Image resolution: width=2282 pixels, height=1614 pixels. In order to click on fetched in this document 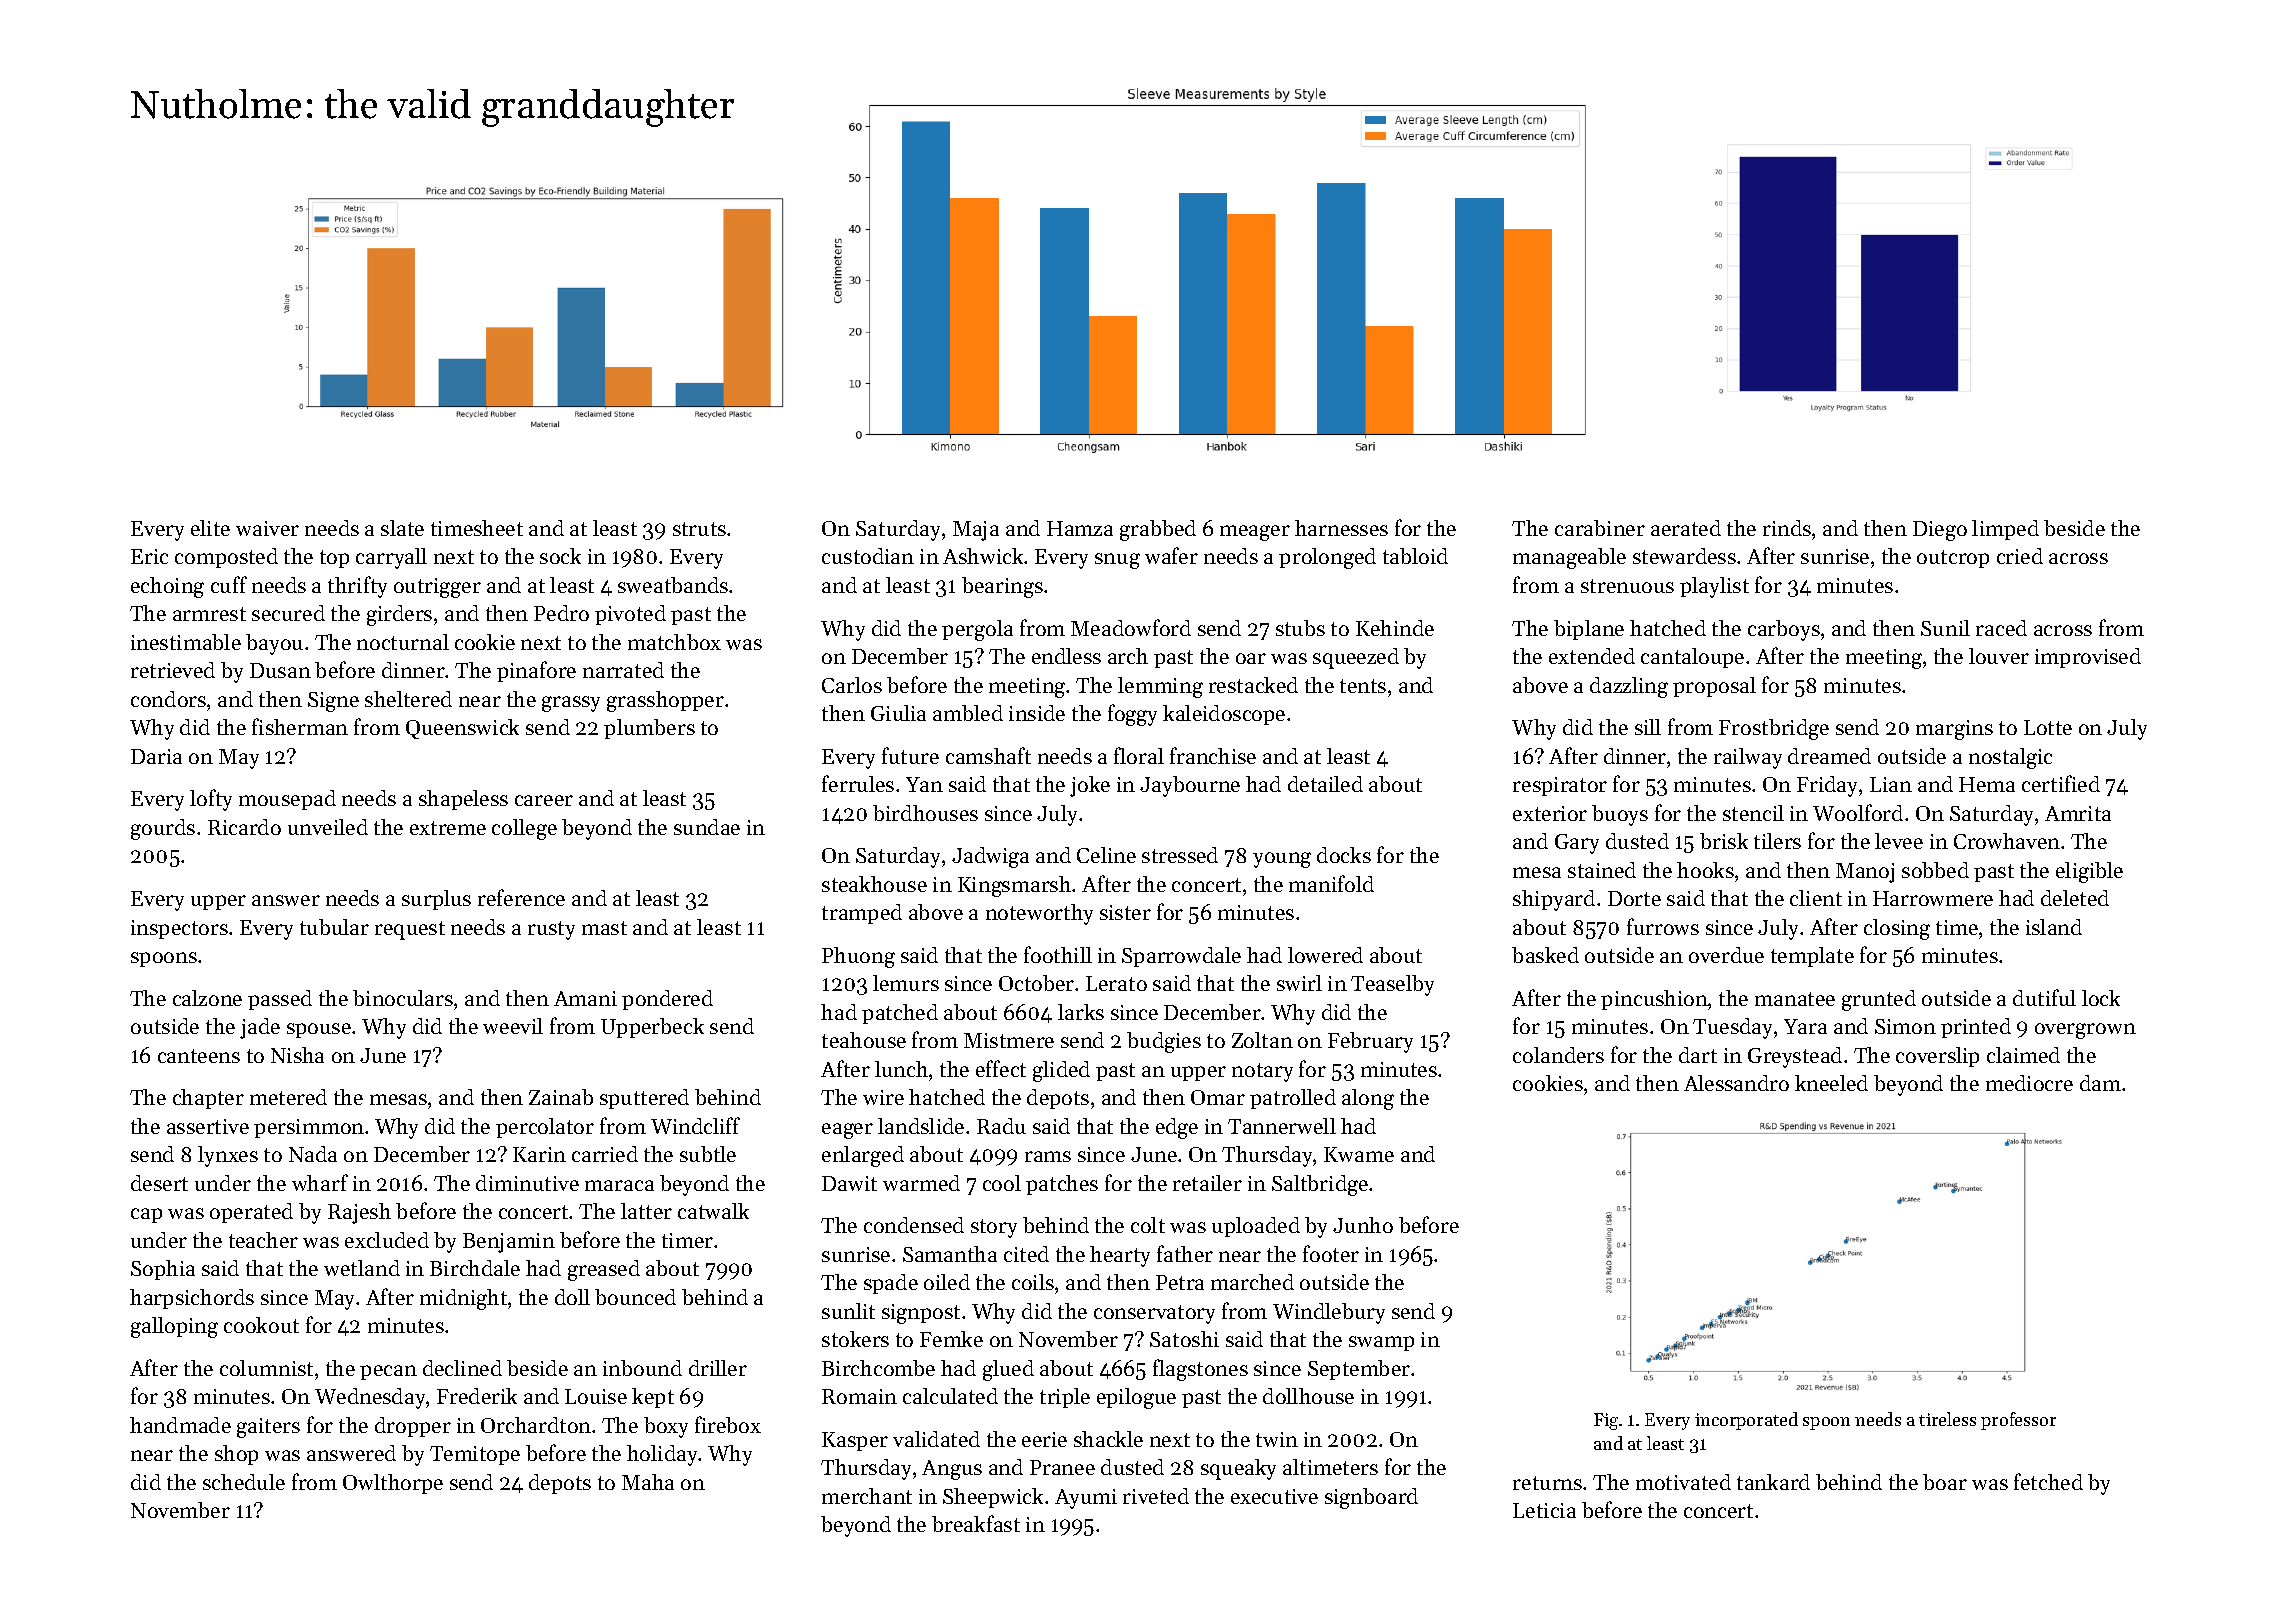, I will do `click(2048, 1481)`.
